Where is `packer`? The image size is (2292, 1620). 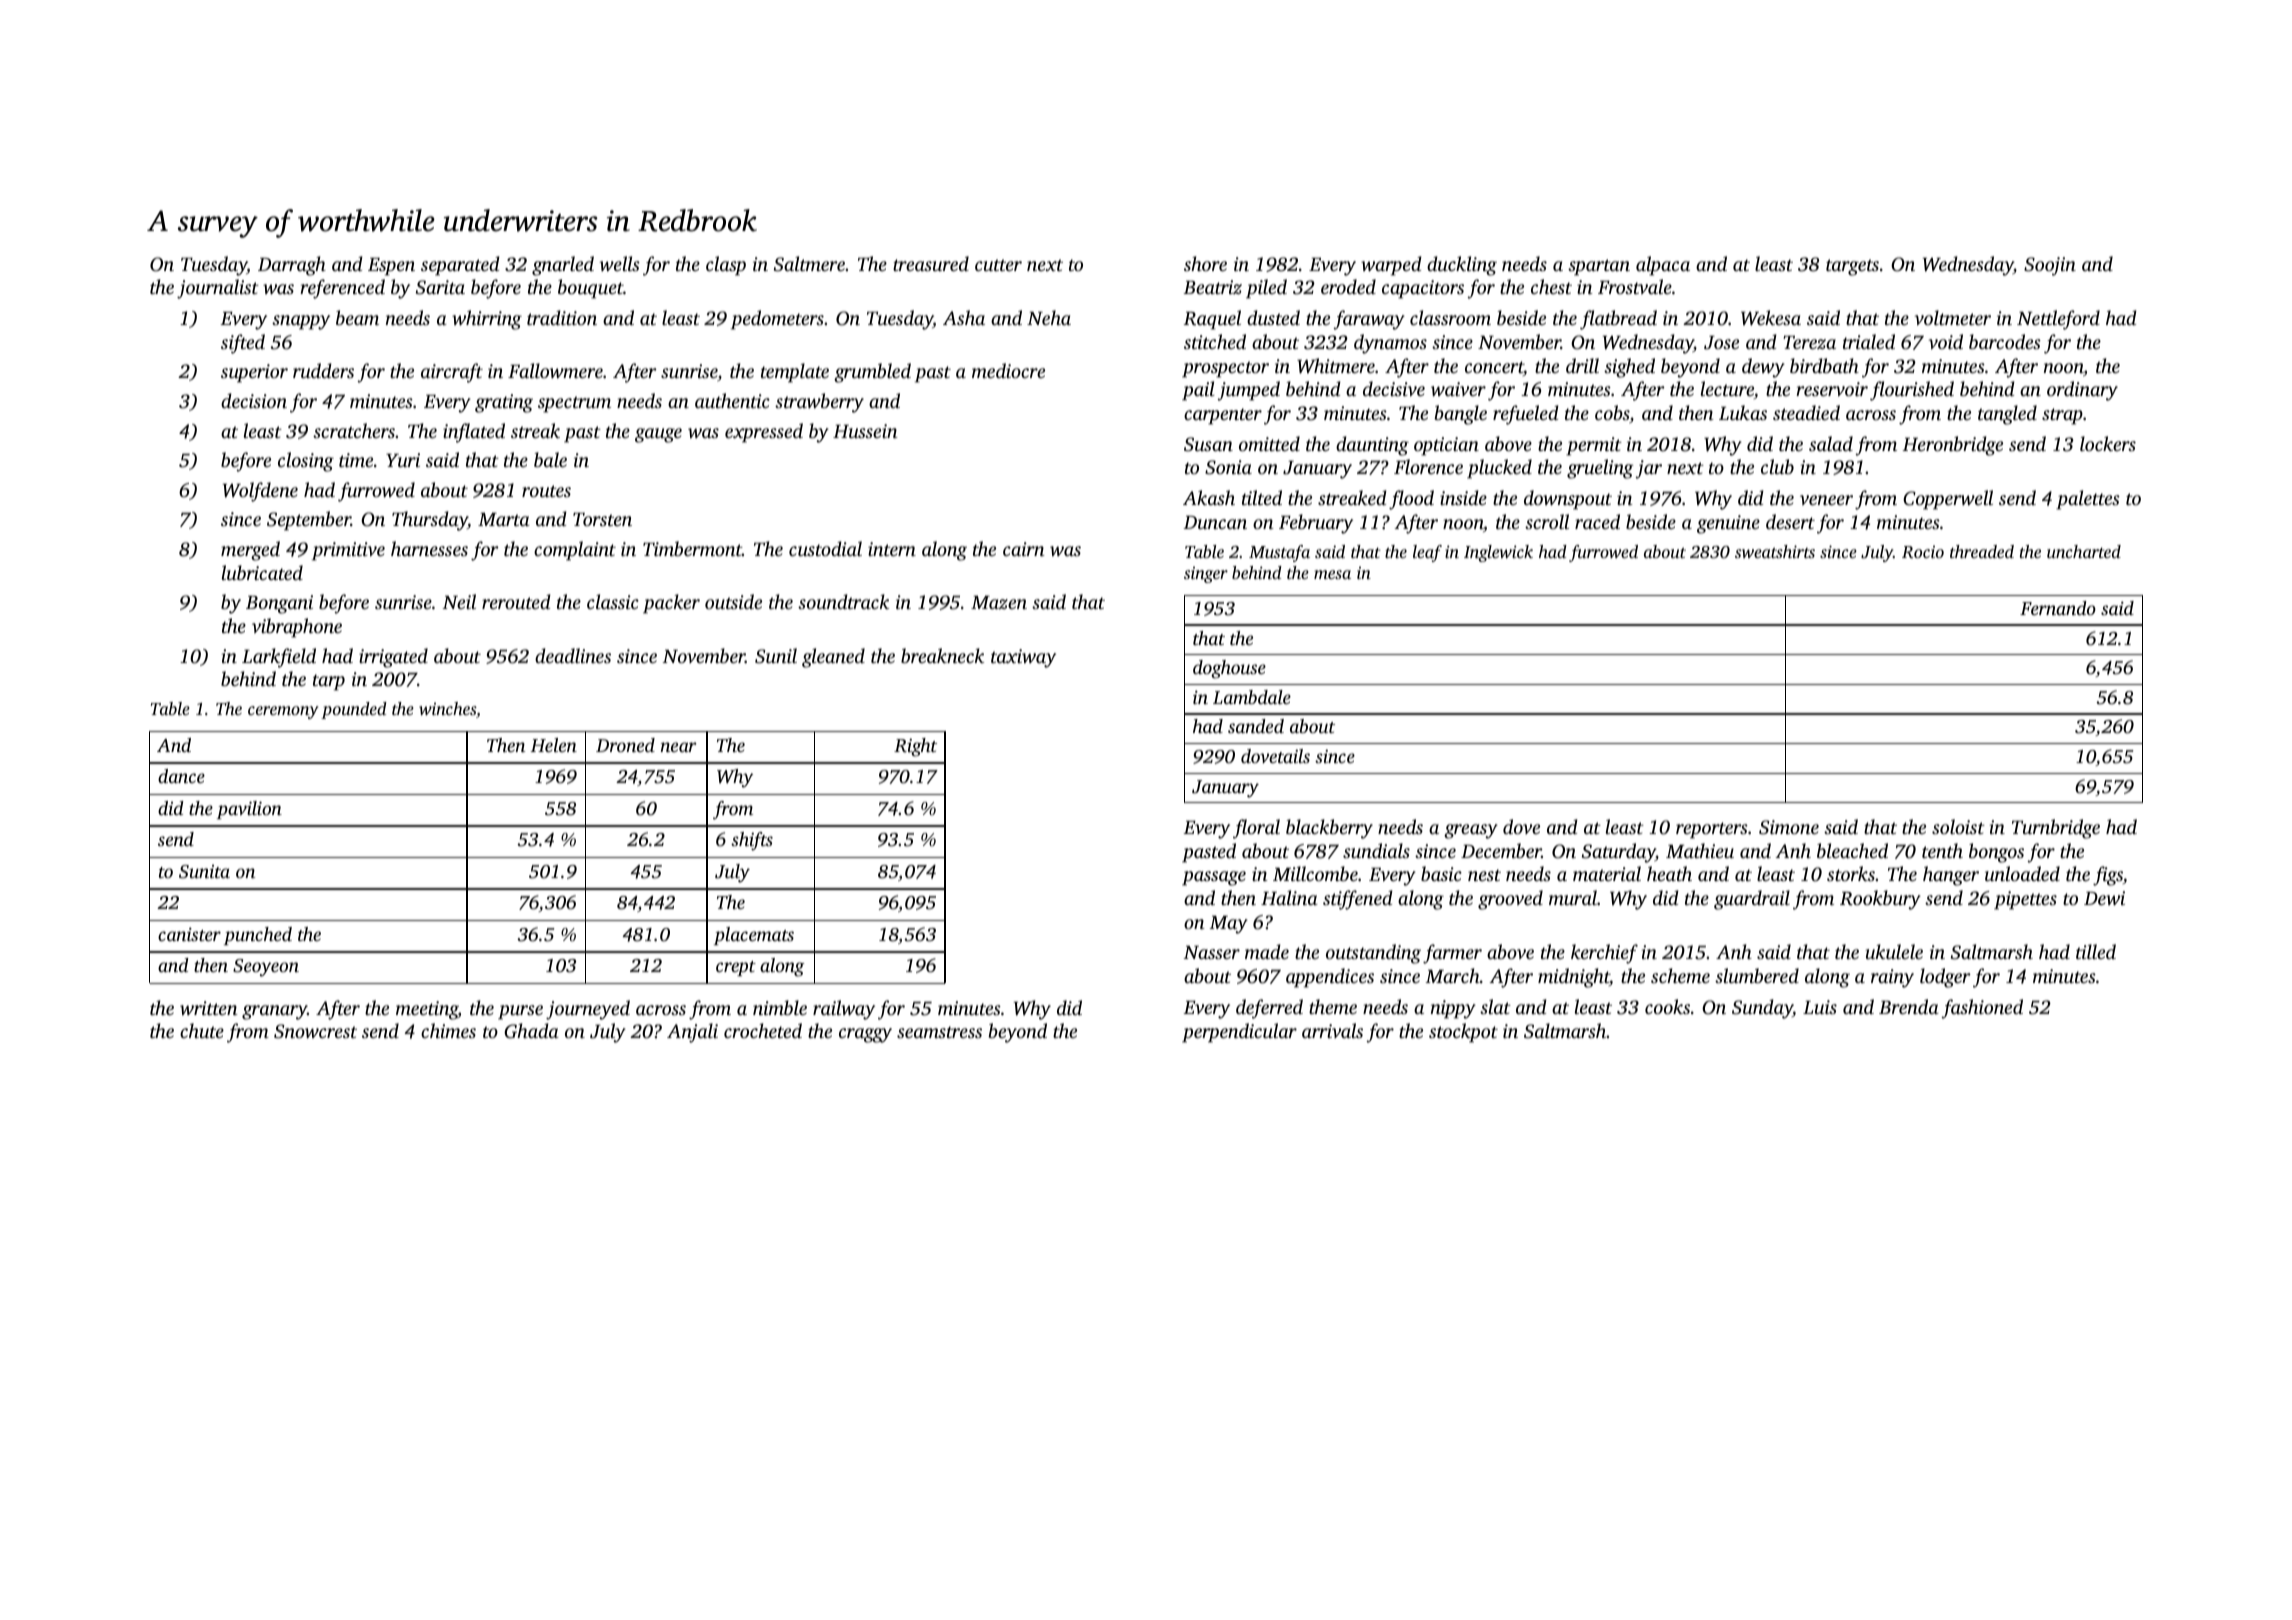 packer is located at coordinates (671, 604).
